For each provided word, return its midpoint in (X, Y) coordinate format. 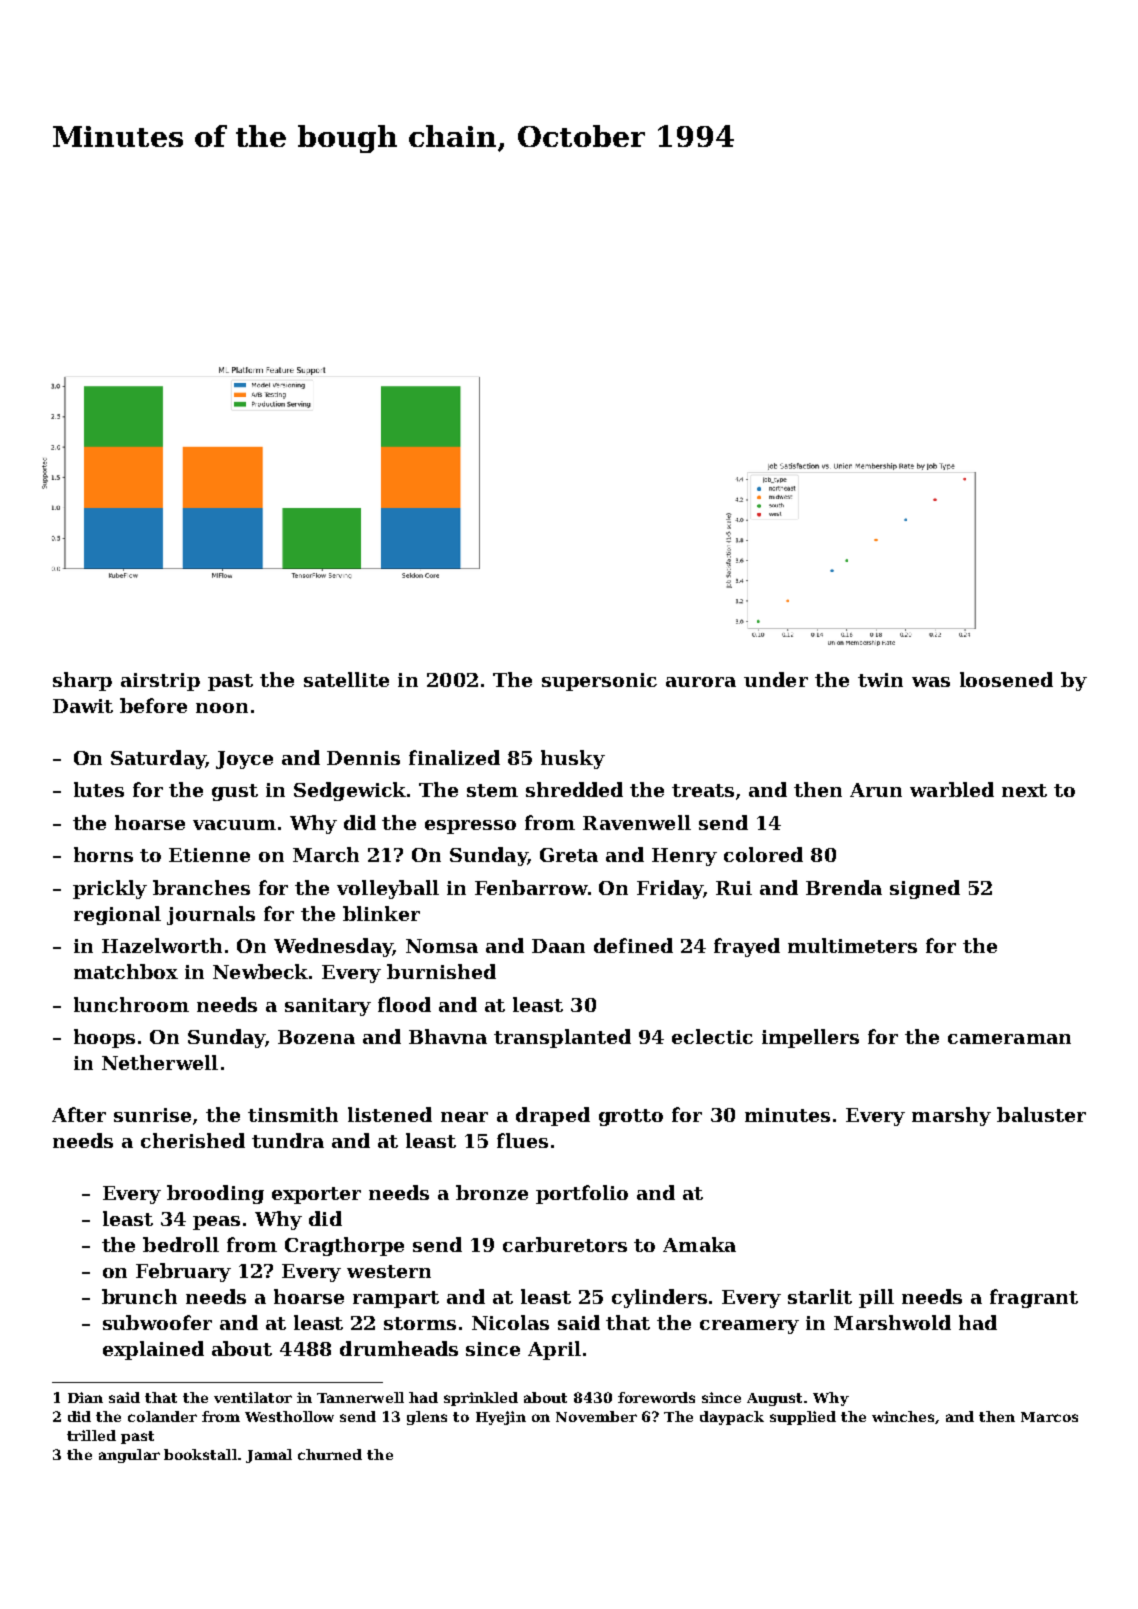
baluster (1041, 1114)
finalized (454, 757)
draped (553, 1116)
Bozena (316, 1037)
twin (880, 680)
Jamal (269, 1456)
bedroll (181, 1244)
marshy (951, 1116)
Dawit (83, 706)
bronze (492, 1192)
